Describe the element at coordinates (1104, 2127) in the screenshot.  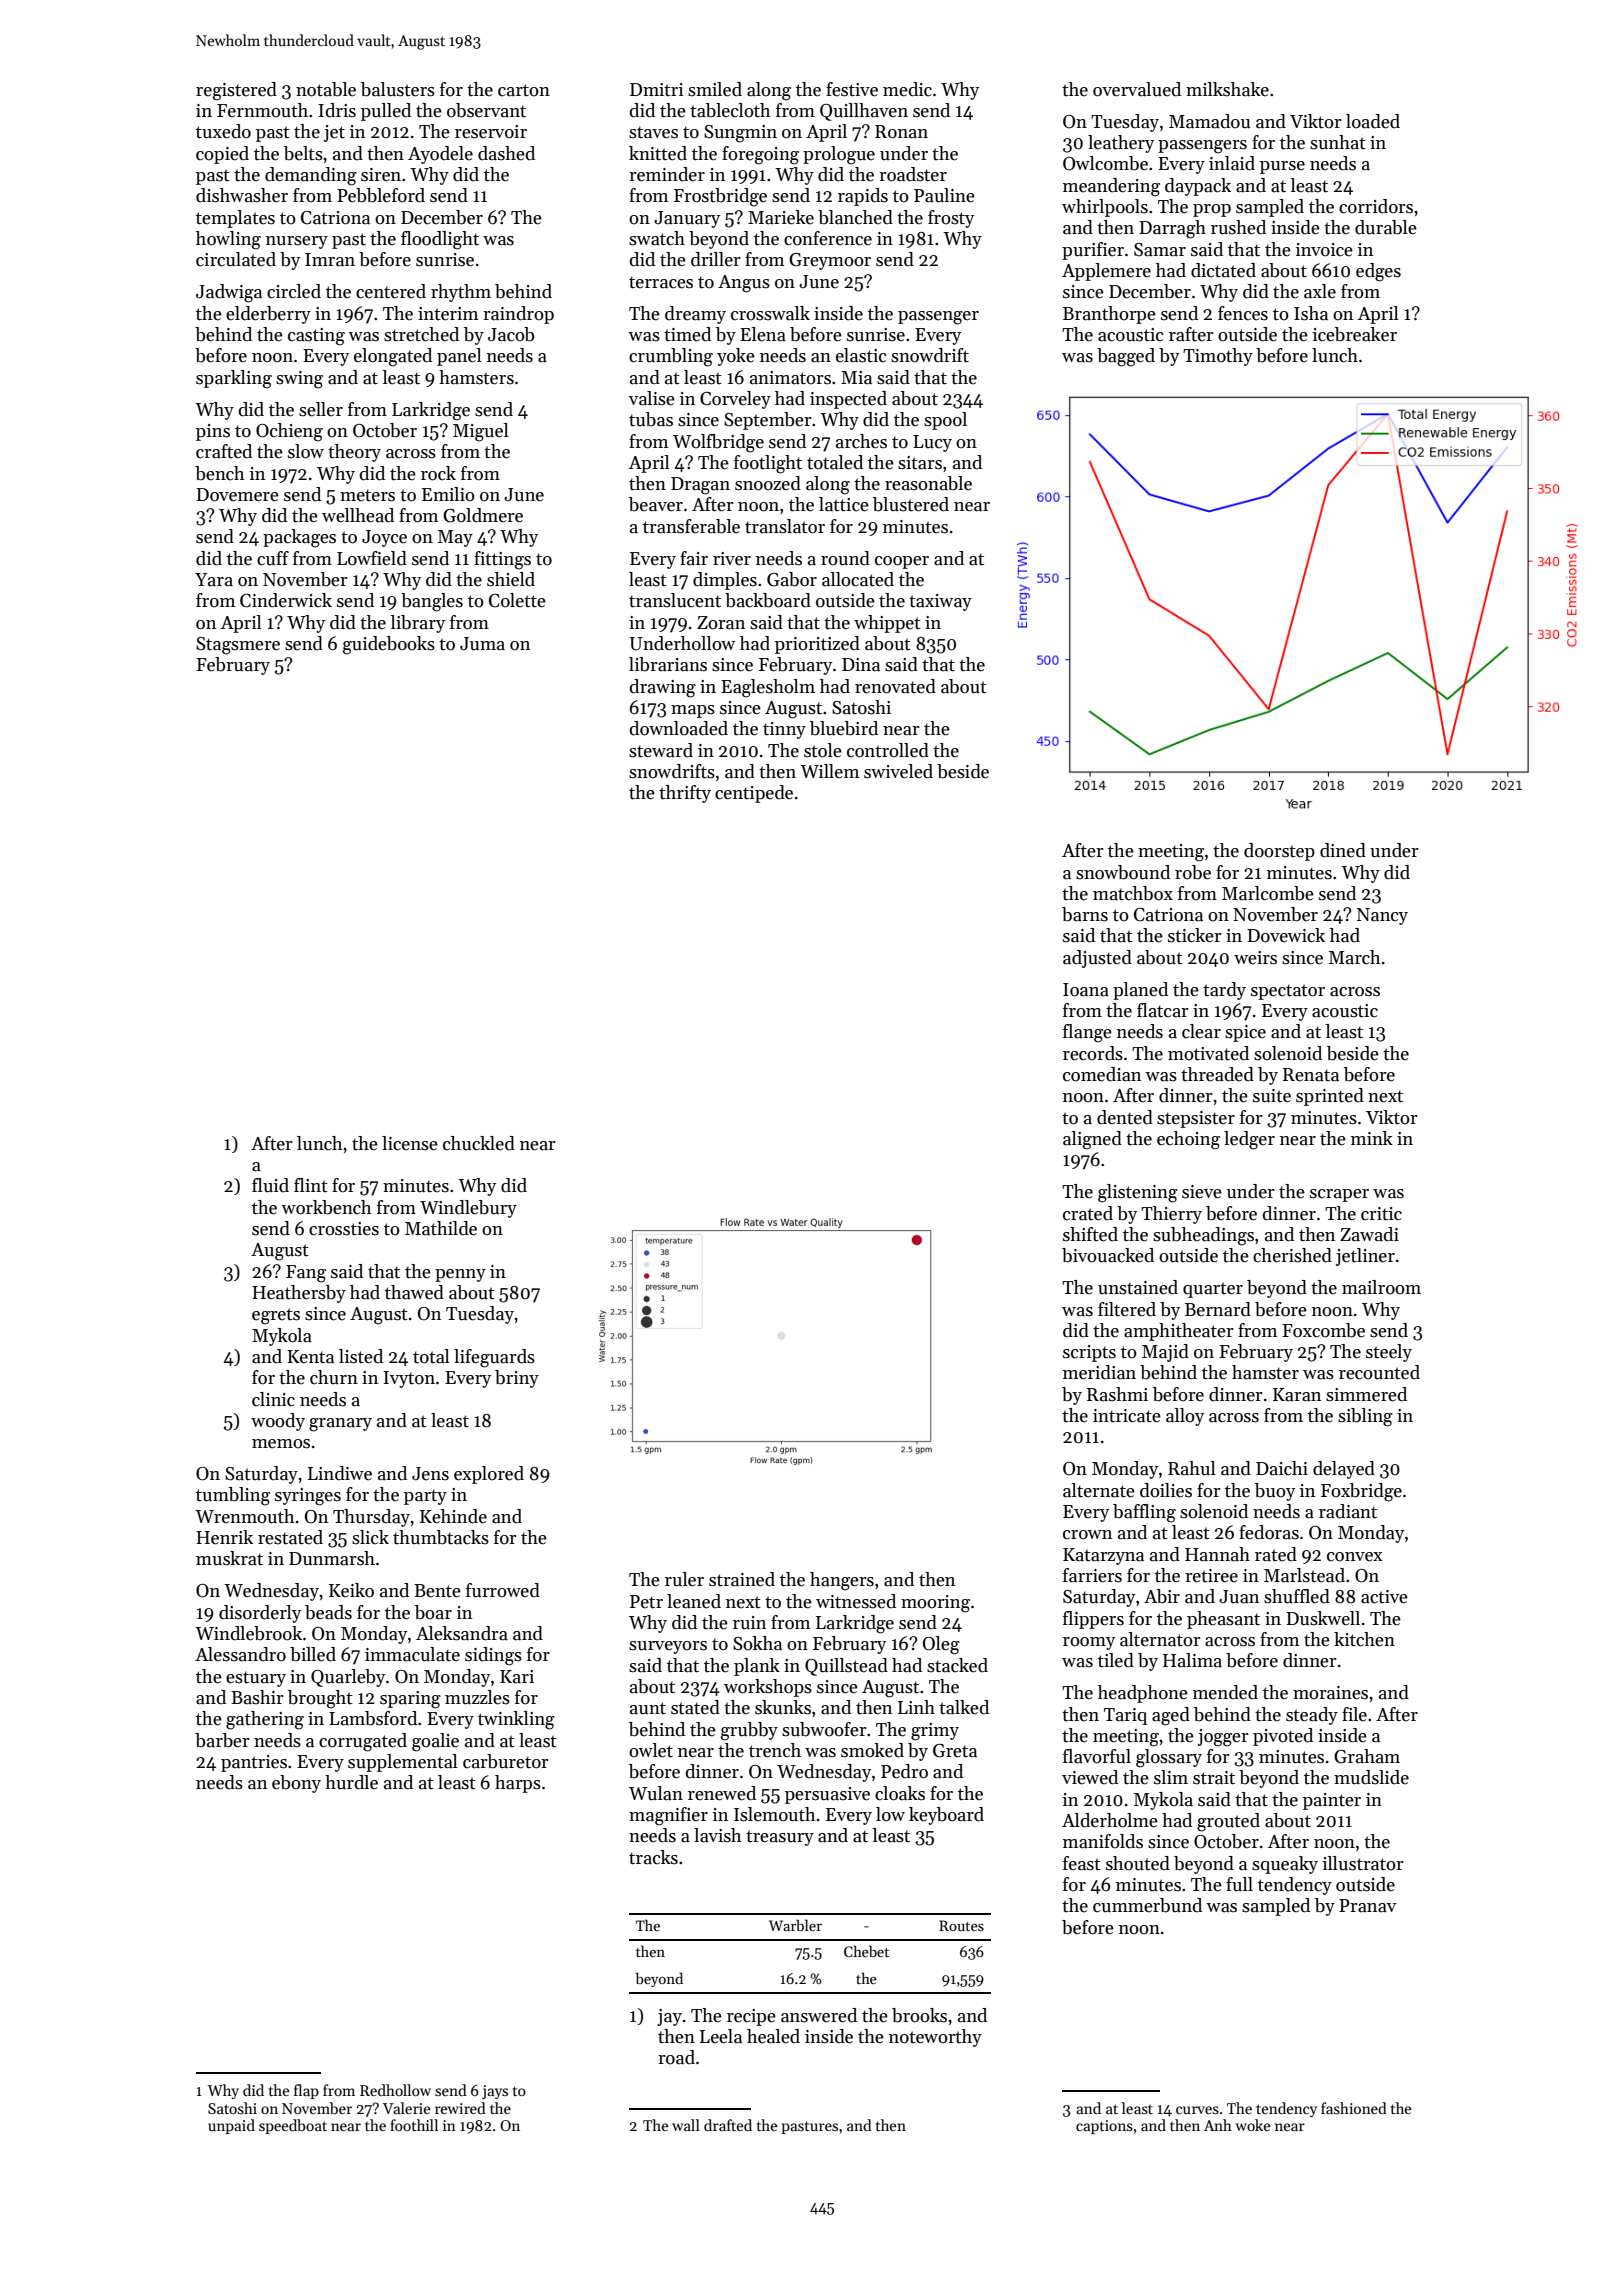
I see `captions` at that location.
